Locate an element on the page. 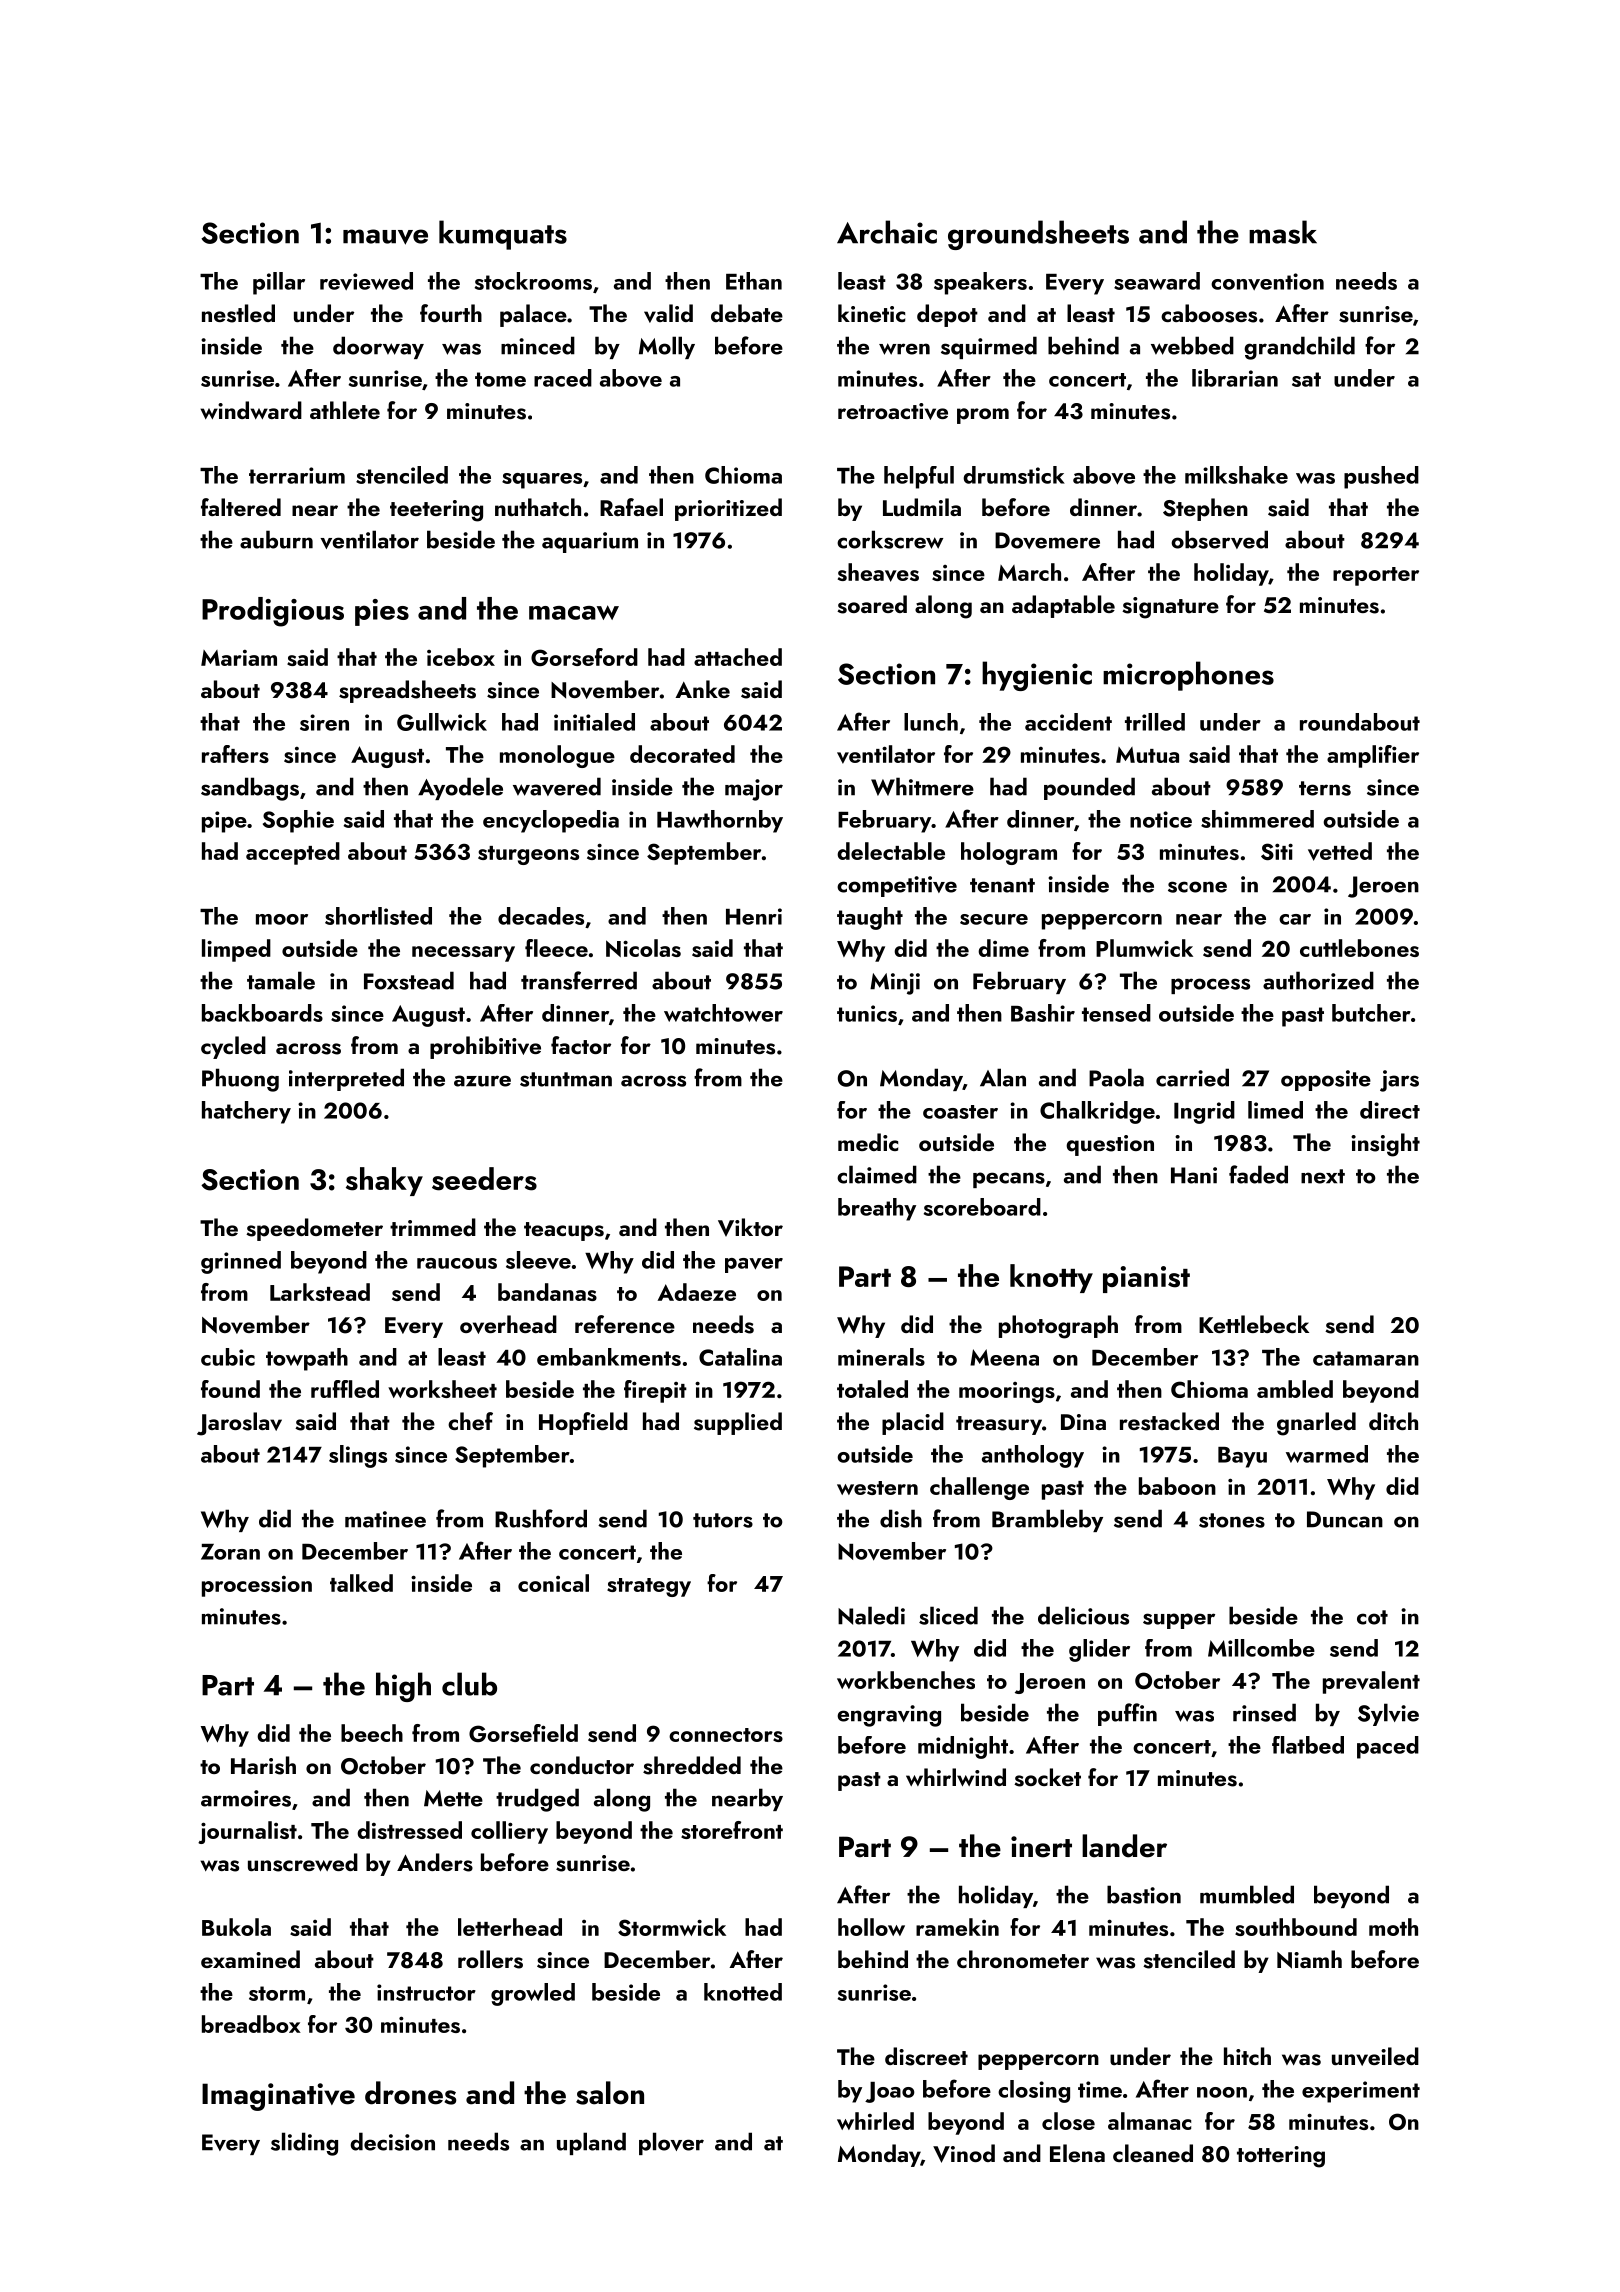  kumquats is located at coordinates (503, 235).
